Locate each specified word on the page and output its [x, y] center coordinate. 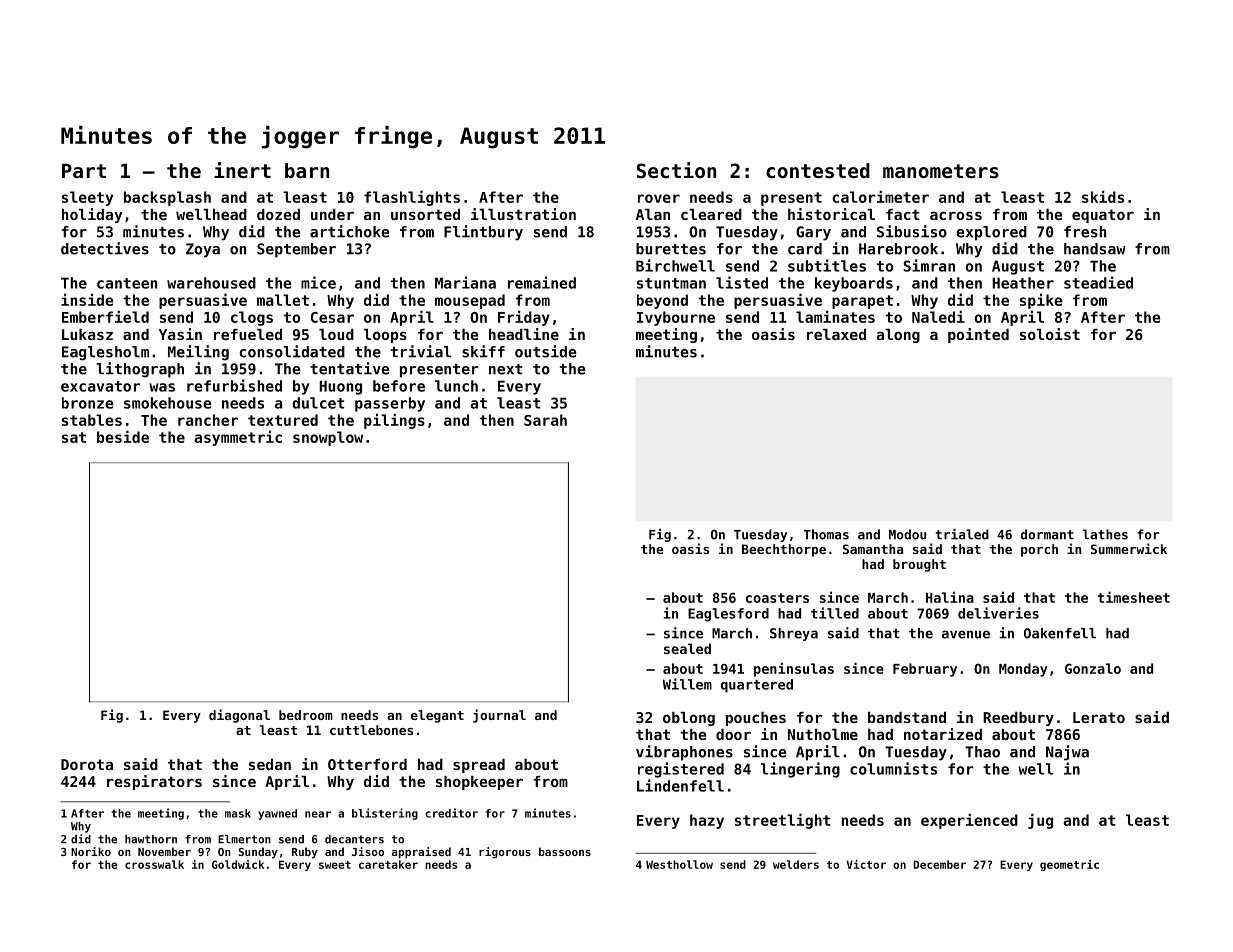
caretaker [388, 864]
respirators [154, 782]
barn [307, 170]
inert [242, 170]
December [939, 864]
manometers [941, 171]
